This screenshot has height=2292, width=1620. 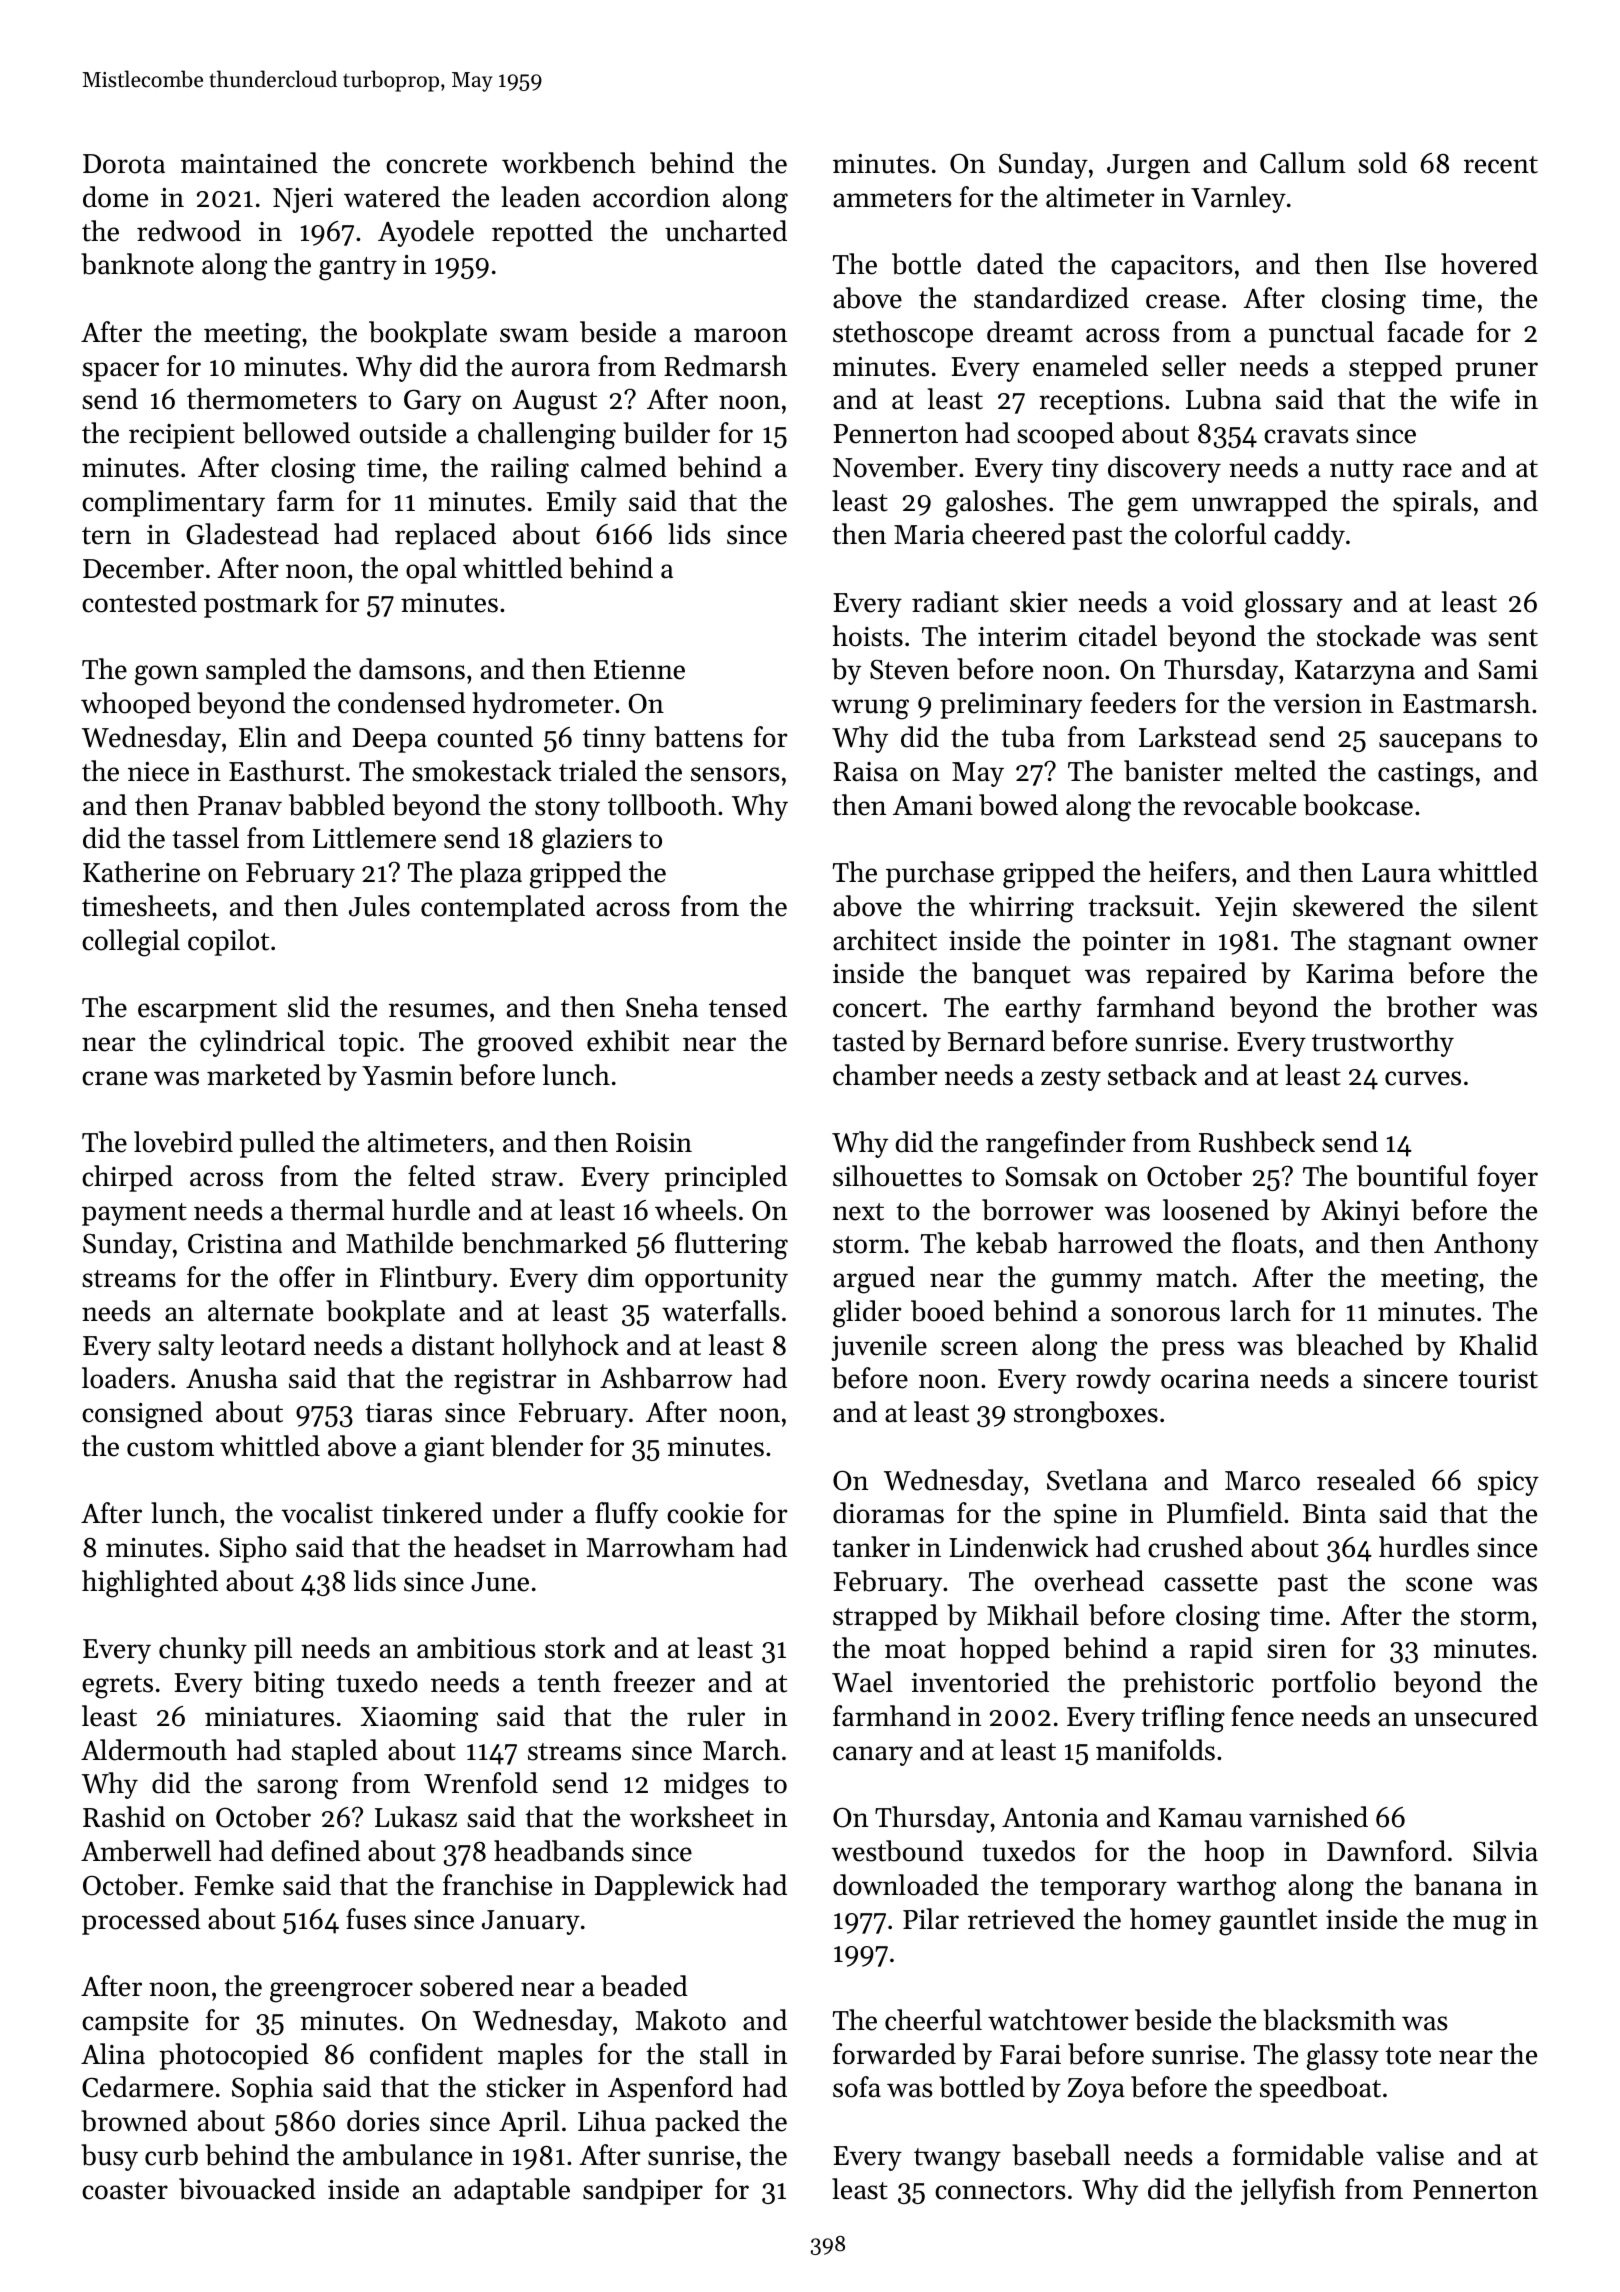 What do you see at coordinates (892, 199) in the screenshot?
I see `ammeters` at bounding box center [892, 199].
